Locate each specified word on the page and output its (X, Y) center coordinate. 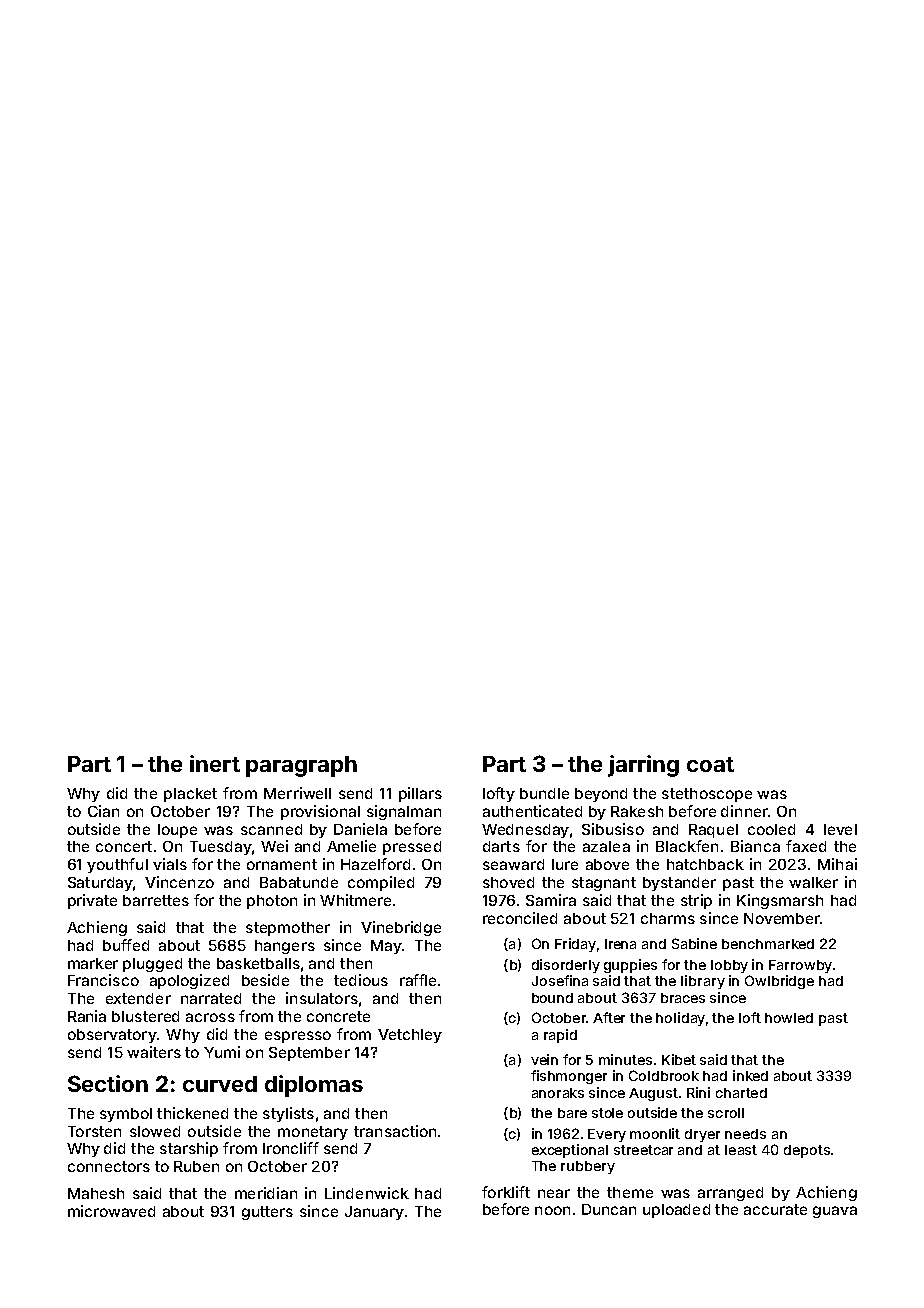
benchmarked (768, 944)
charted (741, 1093)
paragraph (301, 766)
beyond (601, 795)
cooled (771, 829)
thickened (192, 1113)
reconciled (520, 918)
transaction (395, 1131)
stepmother (288, 929)
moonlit (655, 1133)
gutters (267, 1213)
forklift (506, 1192)
